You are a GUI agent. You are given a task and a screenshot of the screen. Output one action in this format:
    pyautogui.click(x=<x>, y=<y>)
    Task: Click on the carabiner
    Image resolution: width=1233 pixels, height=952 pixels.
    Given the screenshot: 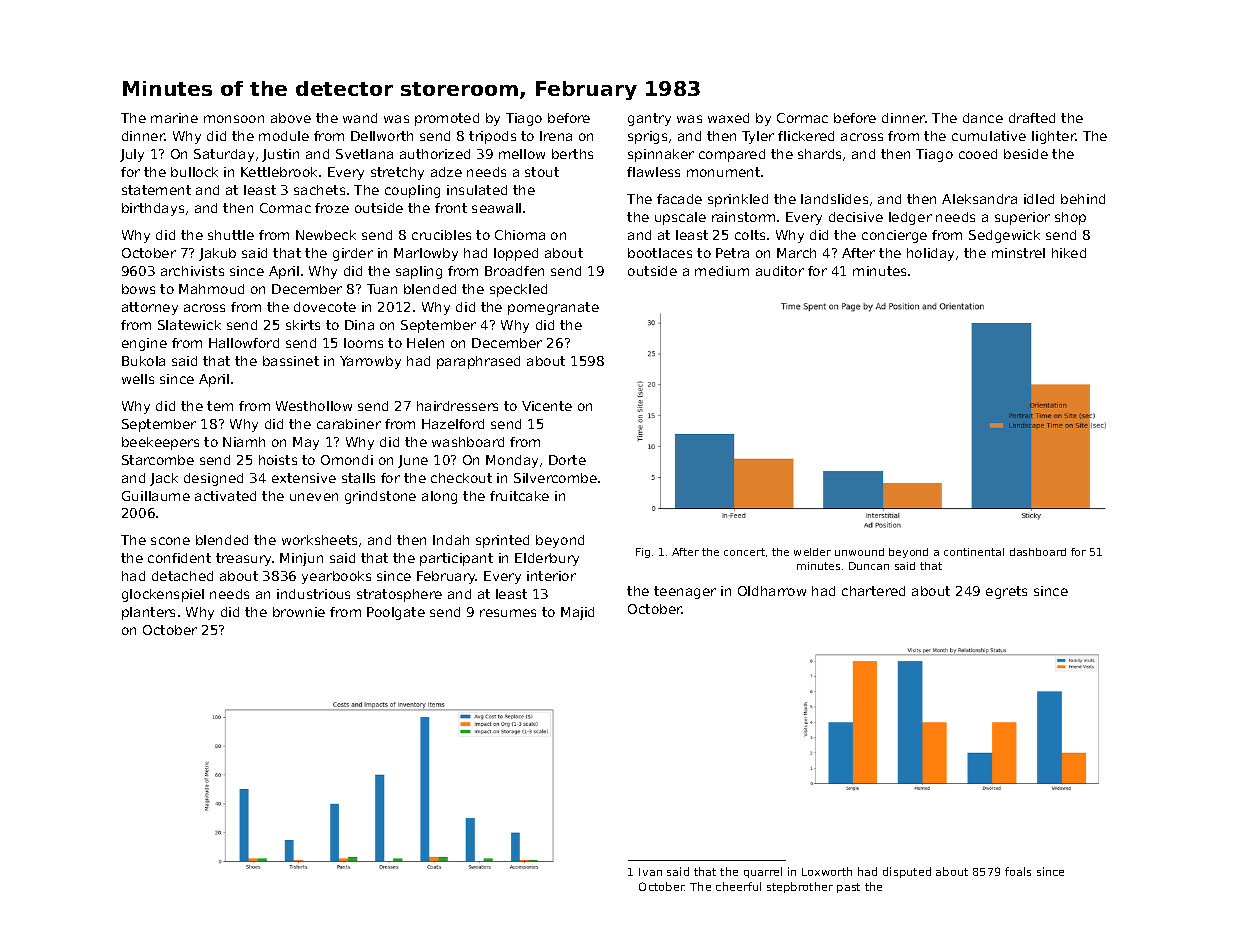 What is the action you would take?
    pyautogui.click(x=349, y=424)
